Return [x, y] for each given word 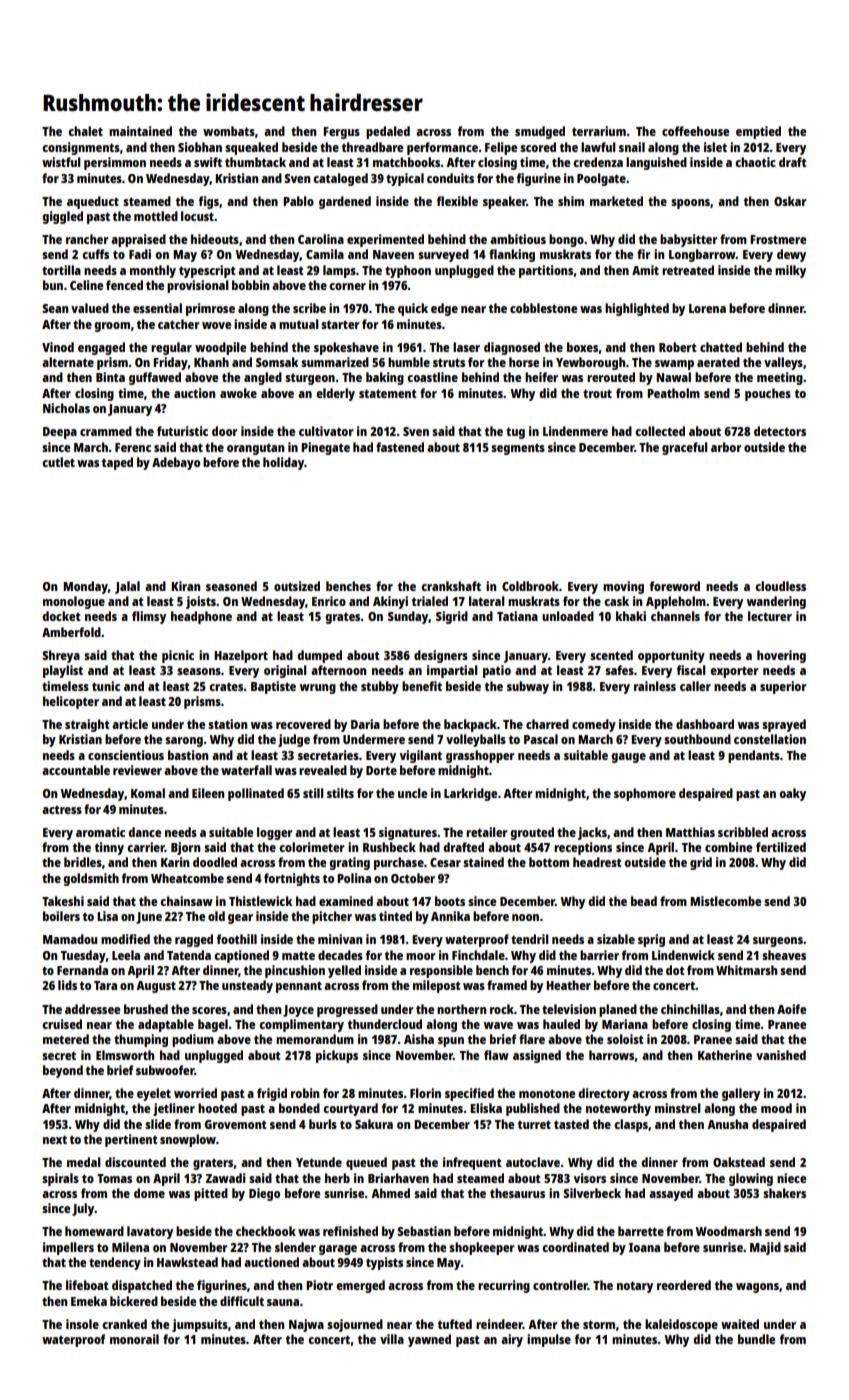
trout [597, 393]
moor [421, 956]
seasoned [231, 586]
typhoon [408, 271]
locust [197, 216]
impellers [68, 1248]
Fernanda [82, 970]
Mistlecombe [725, 901]
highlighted [637, 309]
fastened [400, 447]
